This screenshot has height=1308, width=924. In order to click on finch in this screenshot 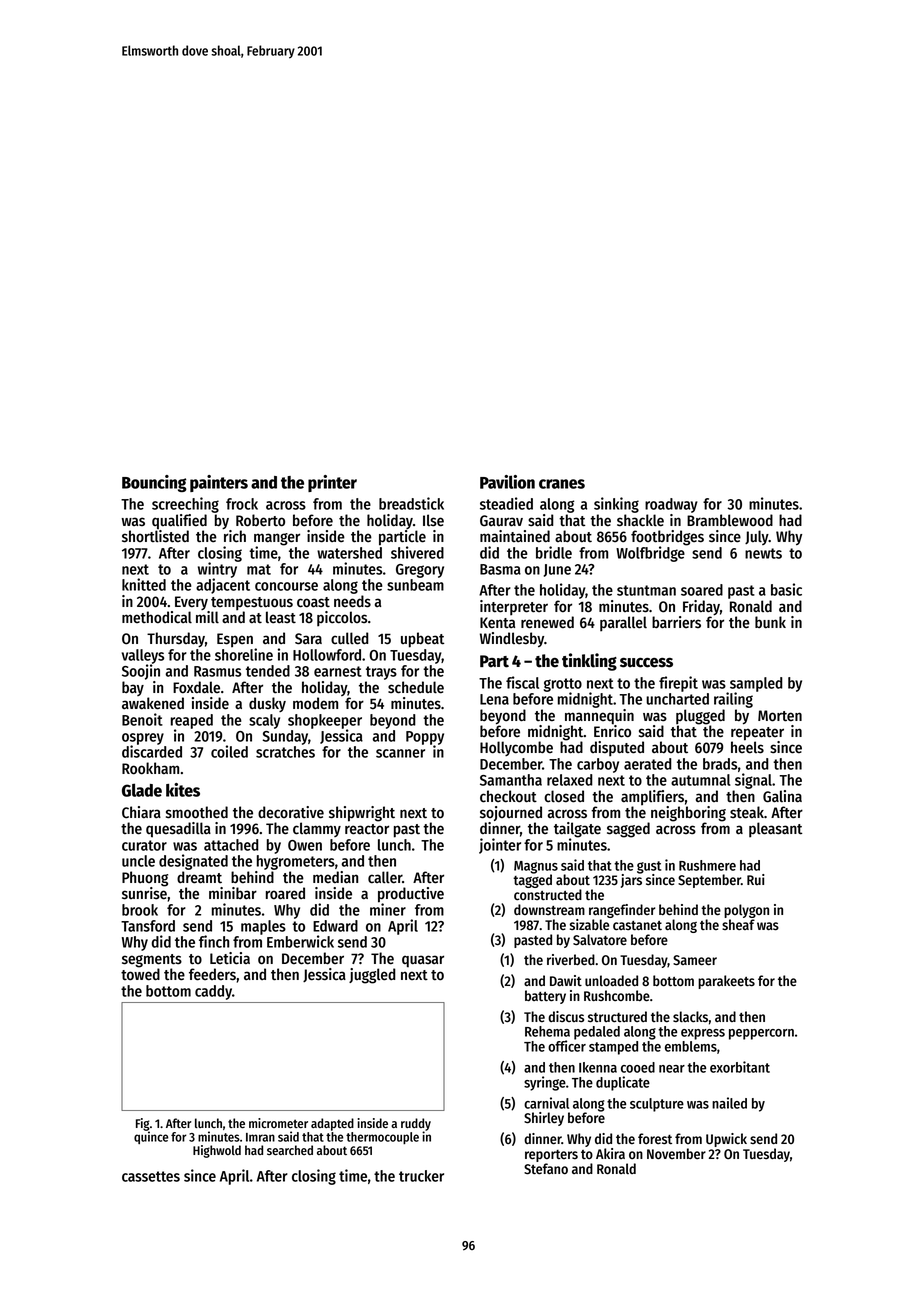, I will do `click(214, 941)`.
